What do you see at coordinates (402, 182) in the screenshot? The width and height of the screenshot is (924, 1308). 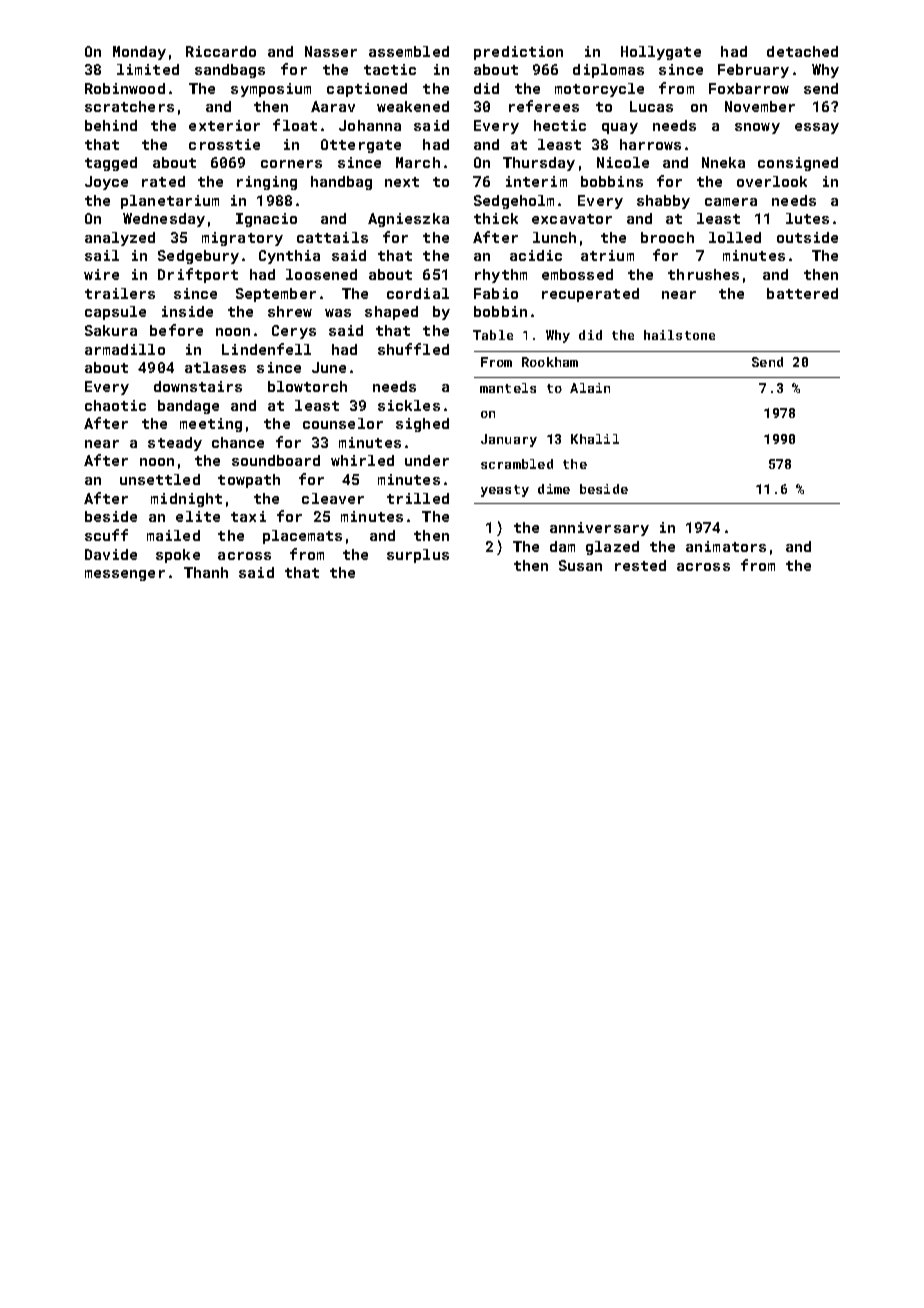 I see `next` at bounding box center [402, 182].
